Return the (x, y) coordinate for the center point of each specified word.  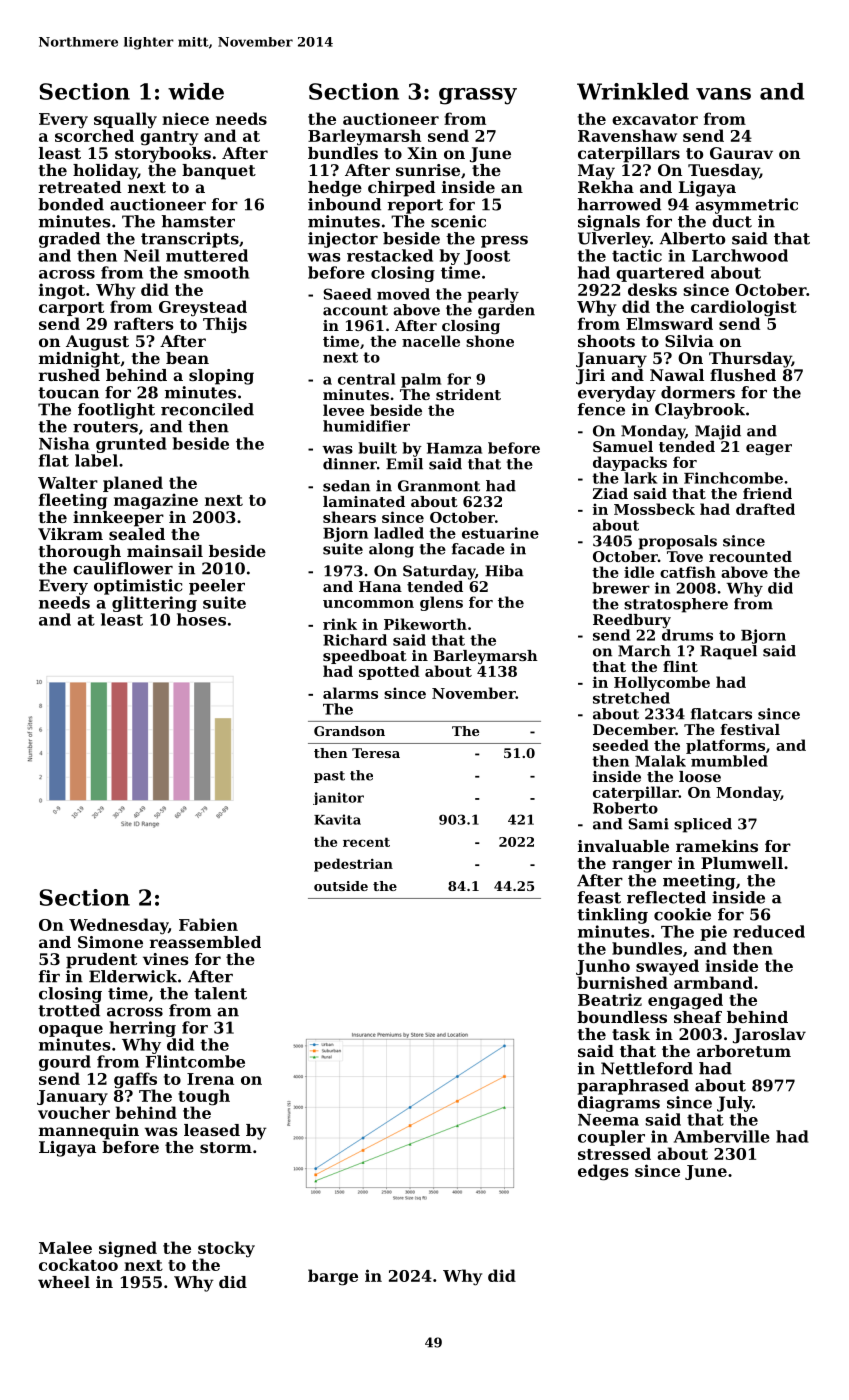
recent (366, 842)
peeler (217, 587)
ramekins (717, 846)
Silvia (689, 341)
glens (441, 603)
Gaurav (741, 153)
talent (220, 993)
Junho (603, 967)
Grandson (349, 731)
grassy (478, 96)
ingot (62, 291)
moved (403, 294)
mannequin (89, 1132)
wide (196, 91)
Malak (660, 761)
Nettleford (647, 1068)
